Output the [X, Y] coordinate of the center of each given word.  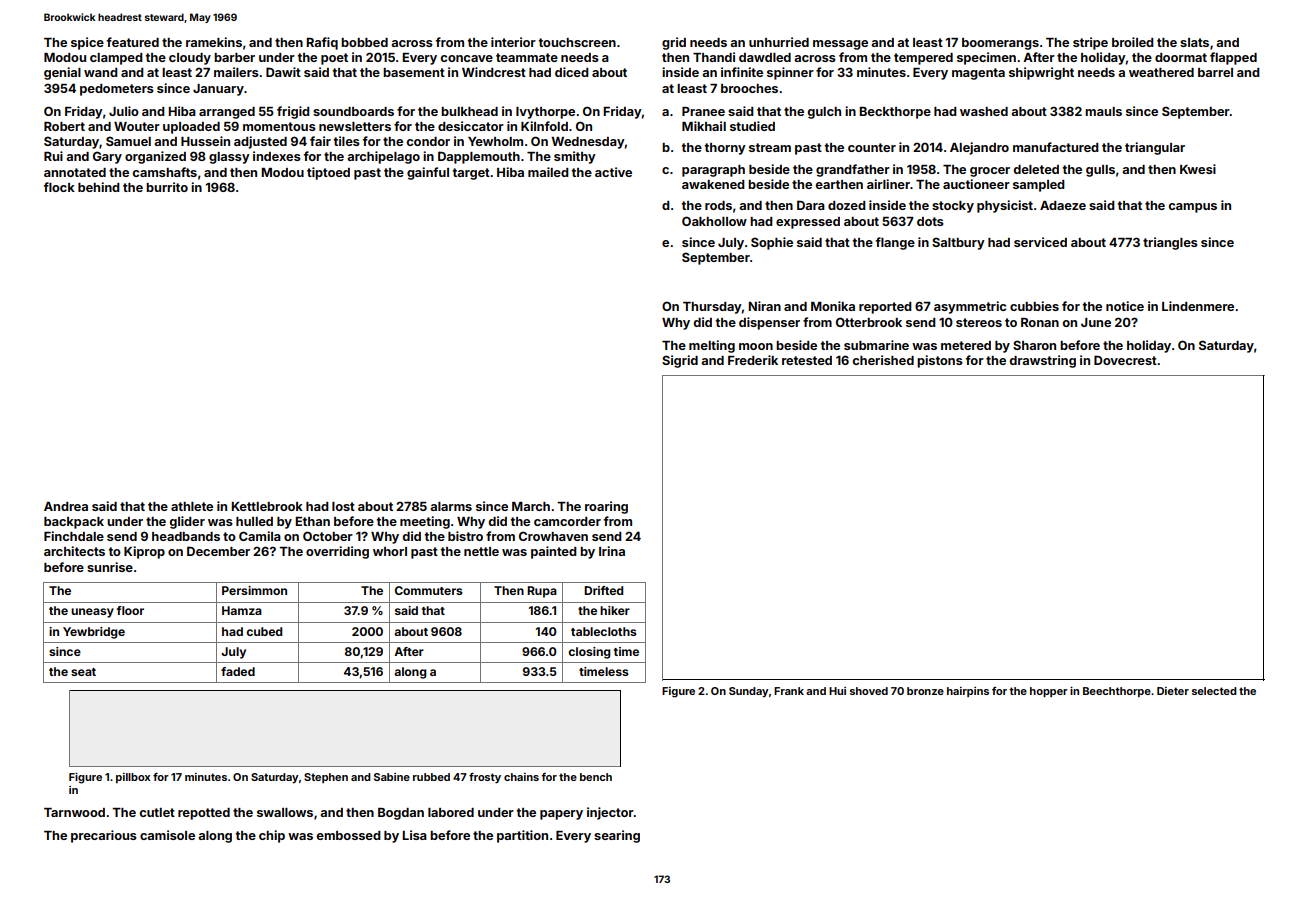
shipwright [1041, 73]
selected [1214, 691]
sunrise [110, 567]
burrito [167, 187]
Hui [837, 691]
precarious [104, 836]
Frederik [753, 360]
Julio [124, 111]
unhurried [779, 42]
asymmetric [970, 307]
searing [617, 836]
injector [610, 813]
